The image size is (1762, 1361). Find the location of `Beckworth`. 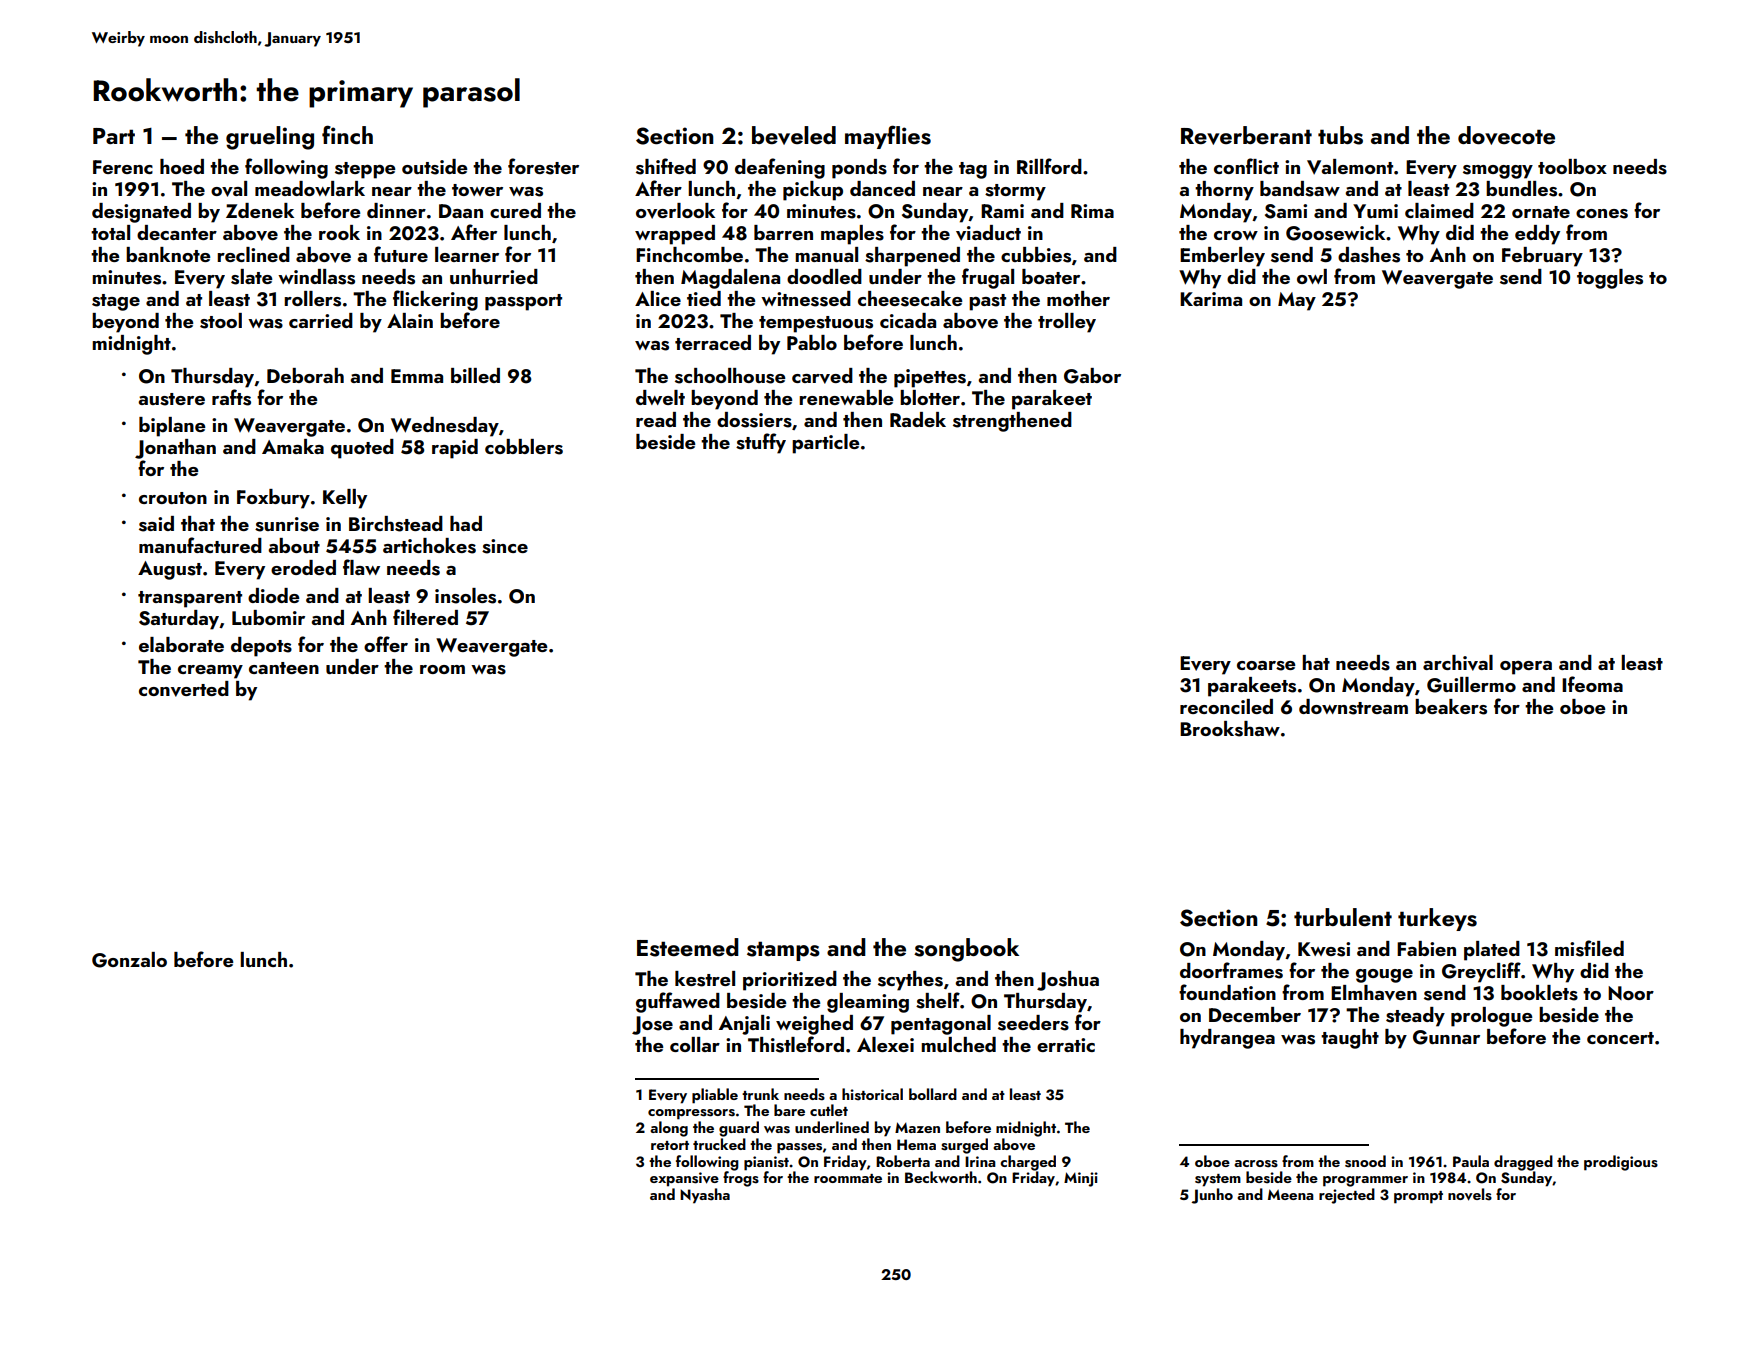

Beckworth is located at coordinates (941, 1177).
